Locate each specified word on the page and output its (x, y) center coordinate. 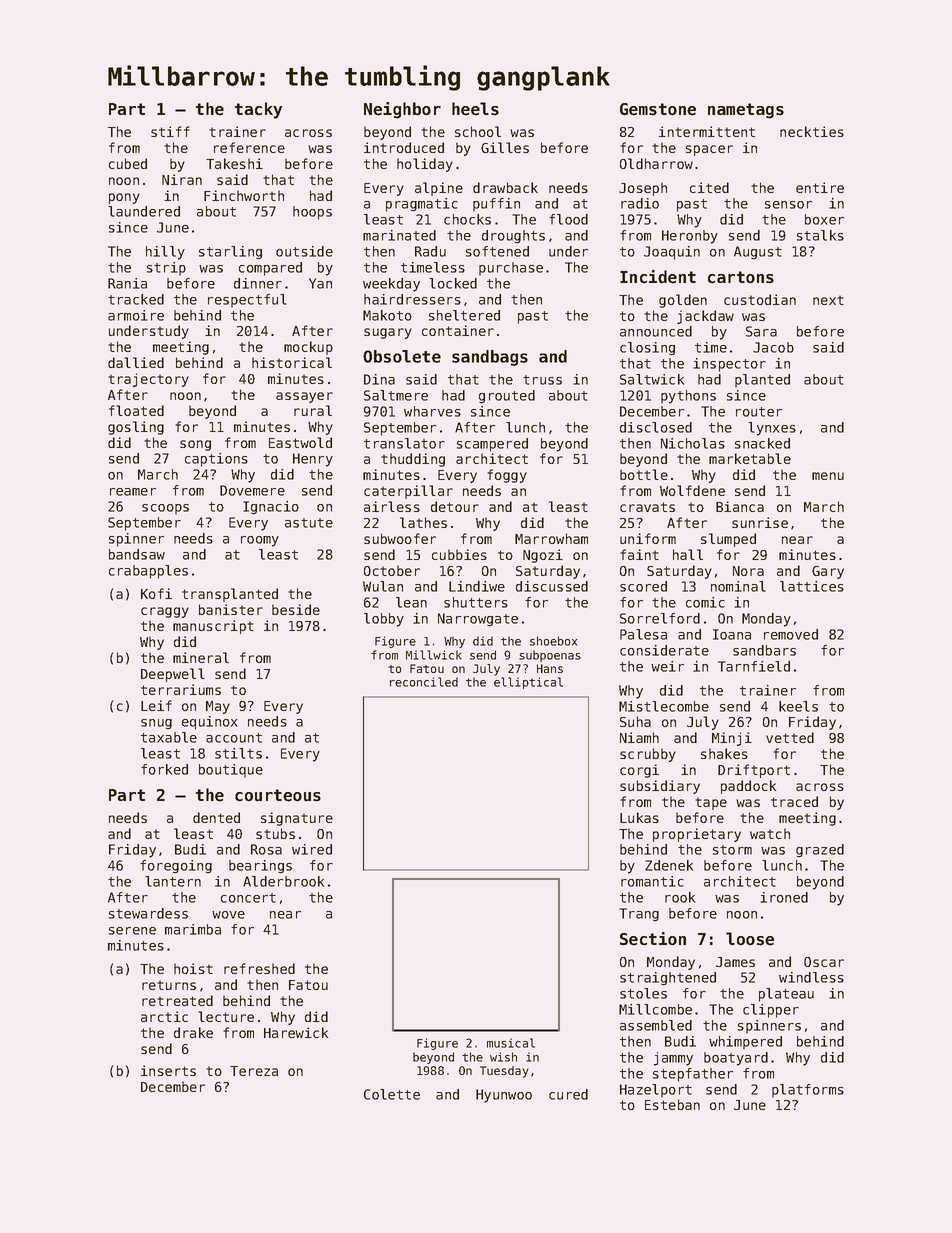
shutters (476, 602)
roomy (260, 541)
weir (667, 666)
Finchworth (244, 195)
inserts (168, 1070)
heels (475, 109)
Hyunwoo (504, 1096)
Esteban (672, 1104)
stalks (820, 235)
